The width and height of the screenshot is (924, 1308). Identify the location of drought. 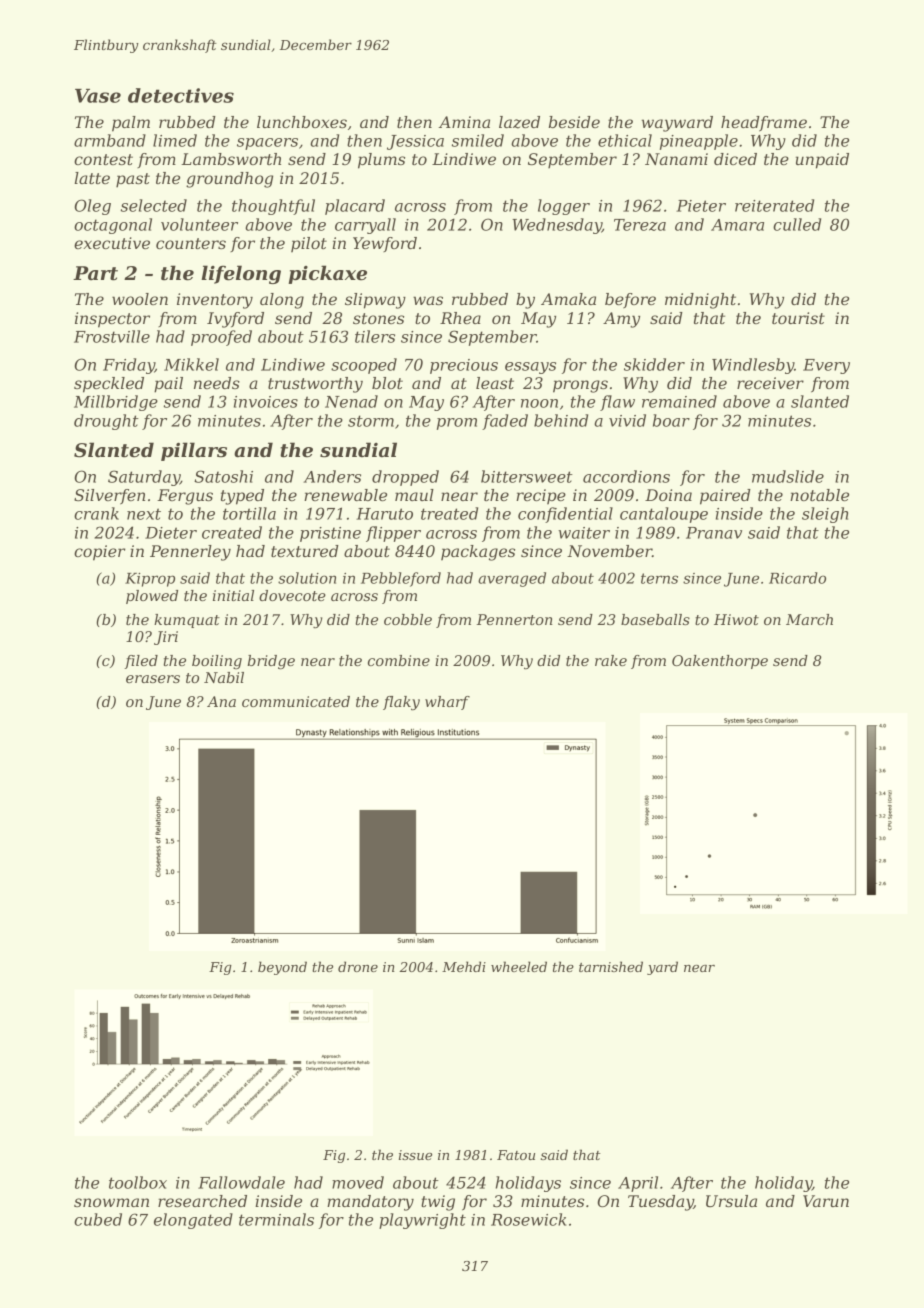
(106, 422).
